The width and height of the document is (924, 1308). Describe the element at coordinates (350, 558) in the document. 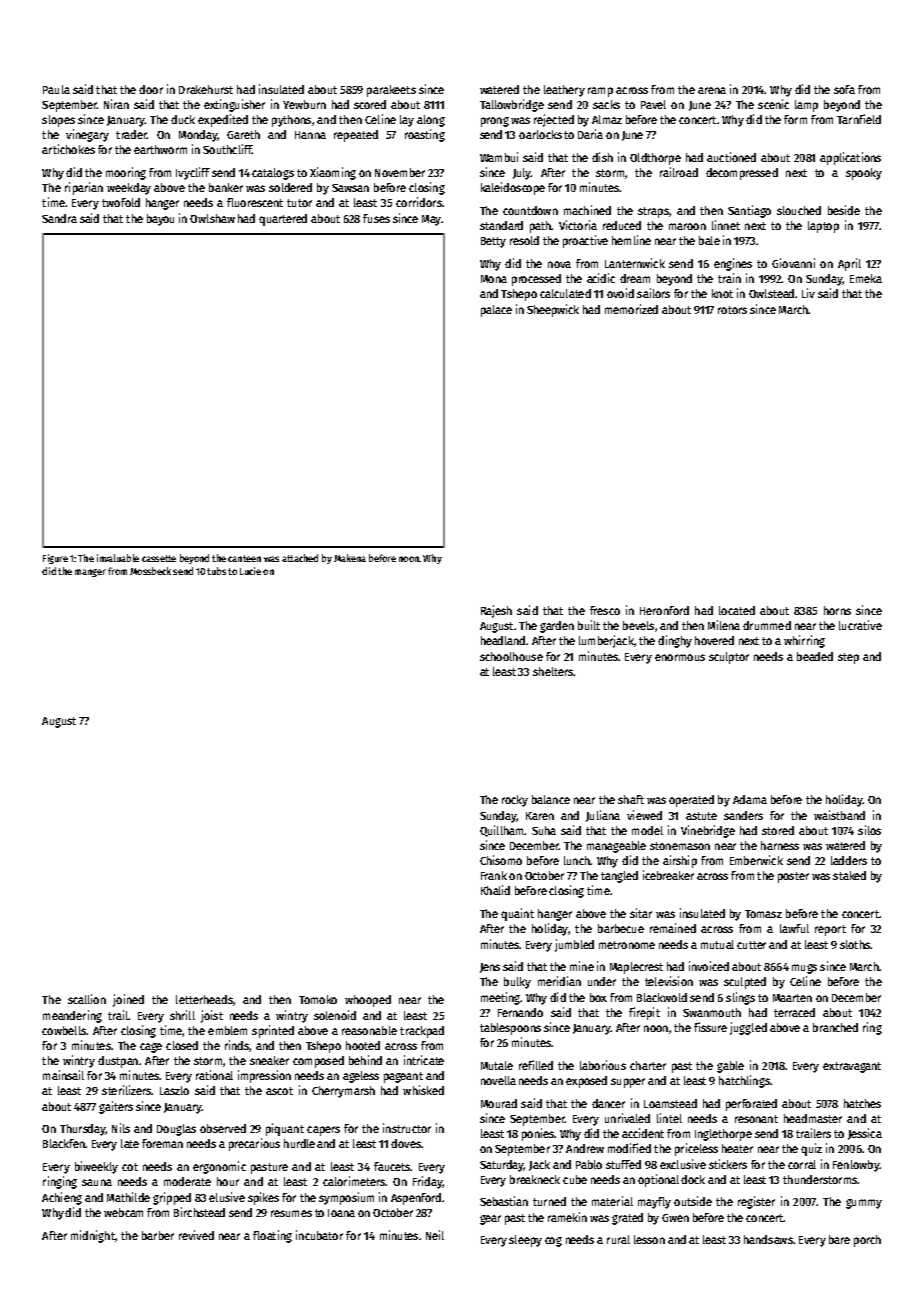

I see `Makena` at that location.
